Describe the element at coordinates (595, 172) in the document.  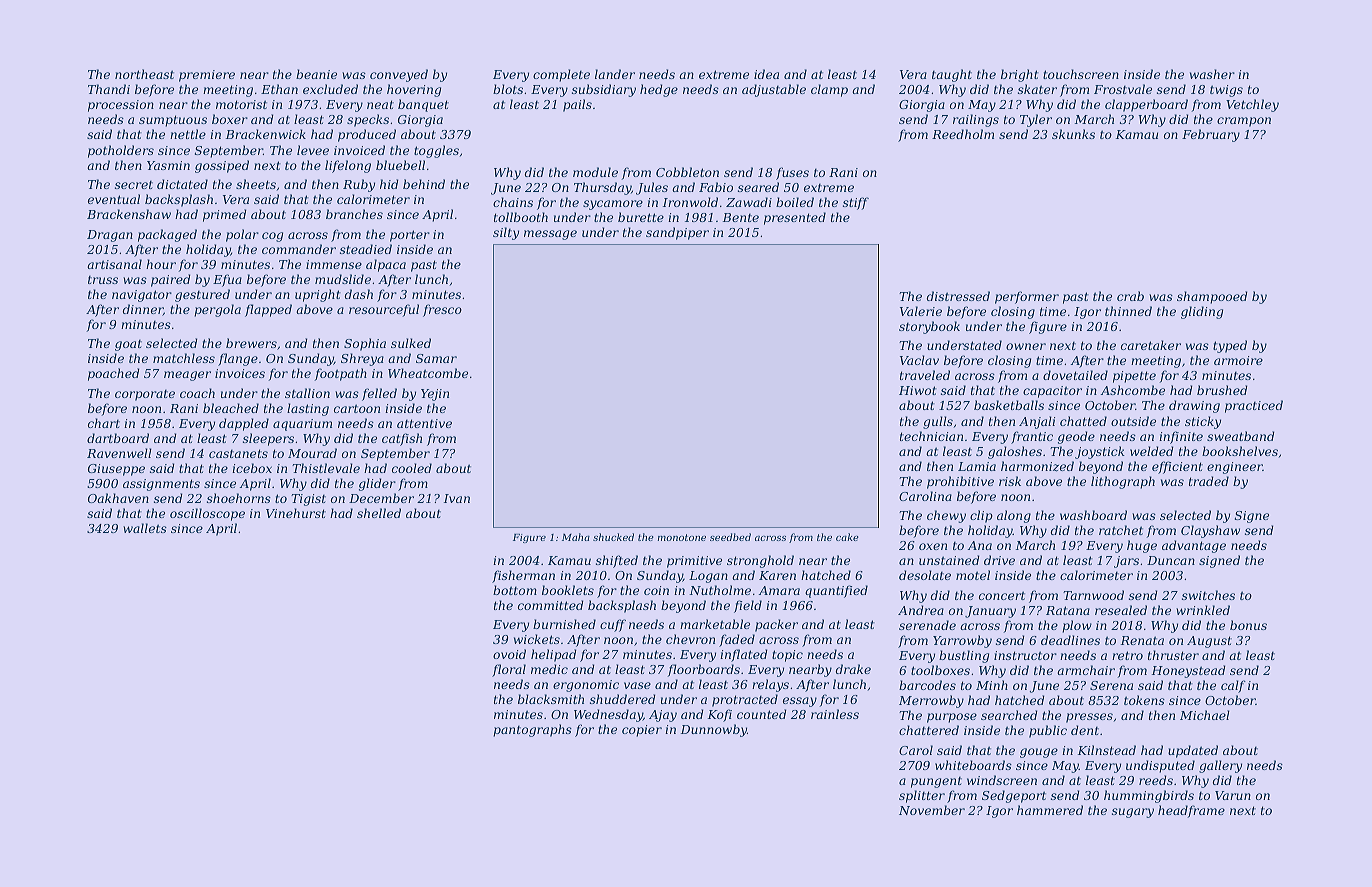
I see `module` at that location.
